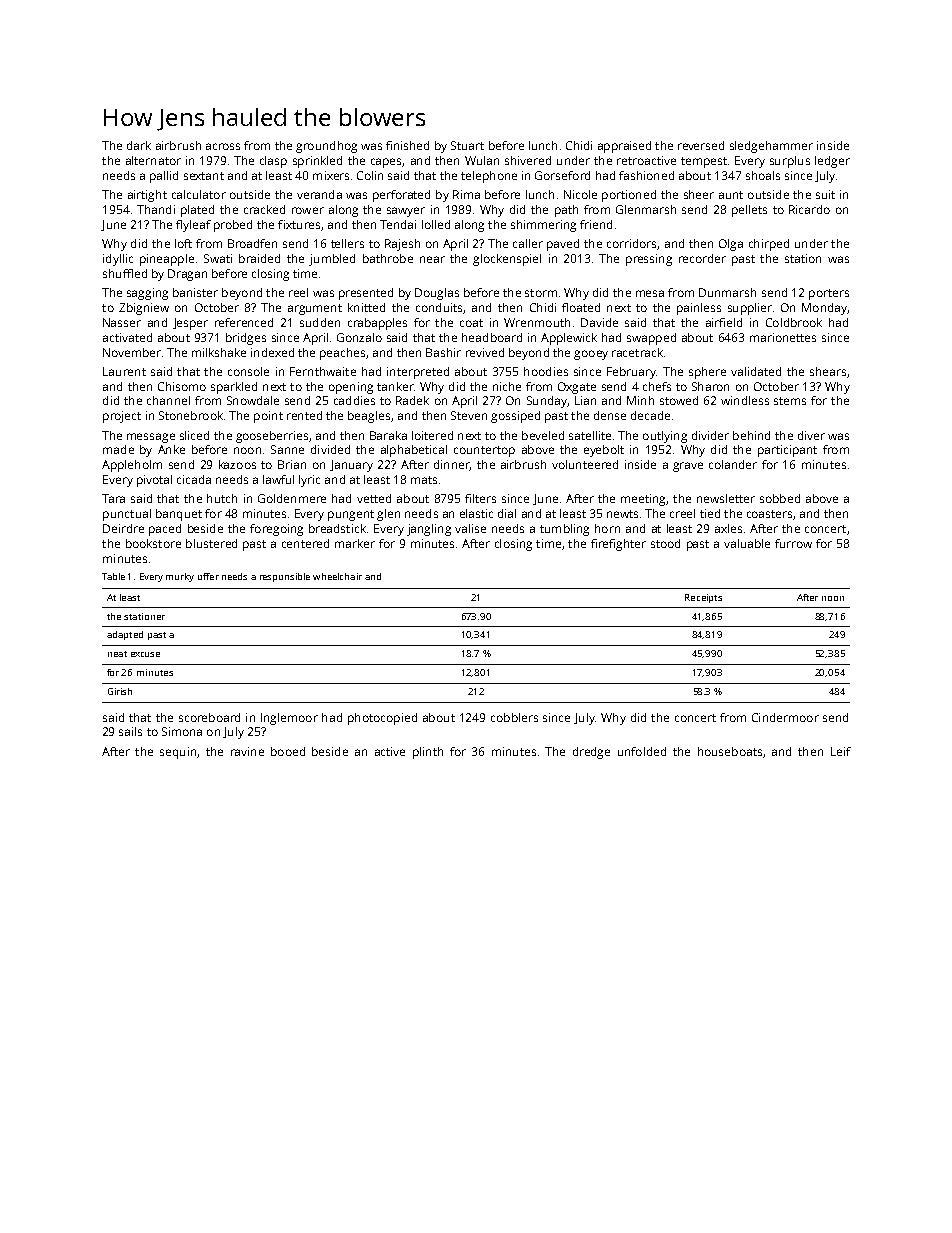 The width and height of the image is (952, 1233). I want to click on pressing, so click(649, 260).
